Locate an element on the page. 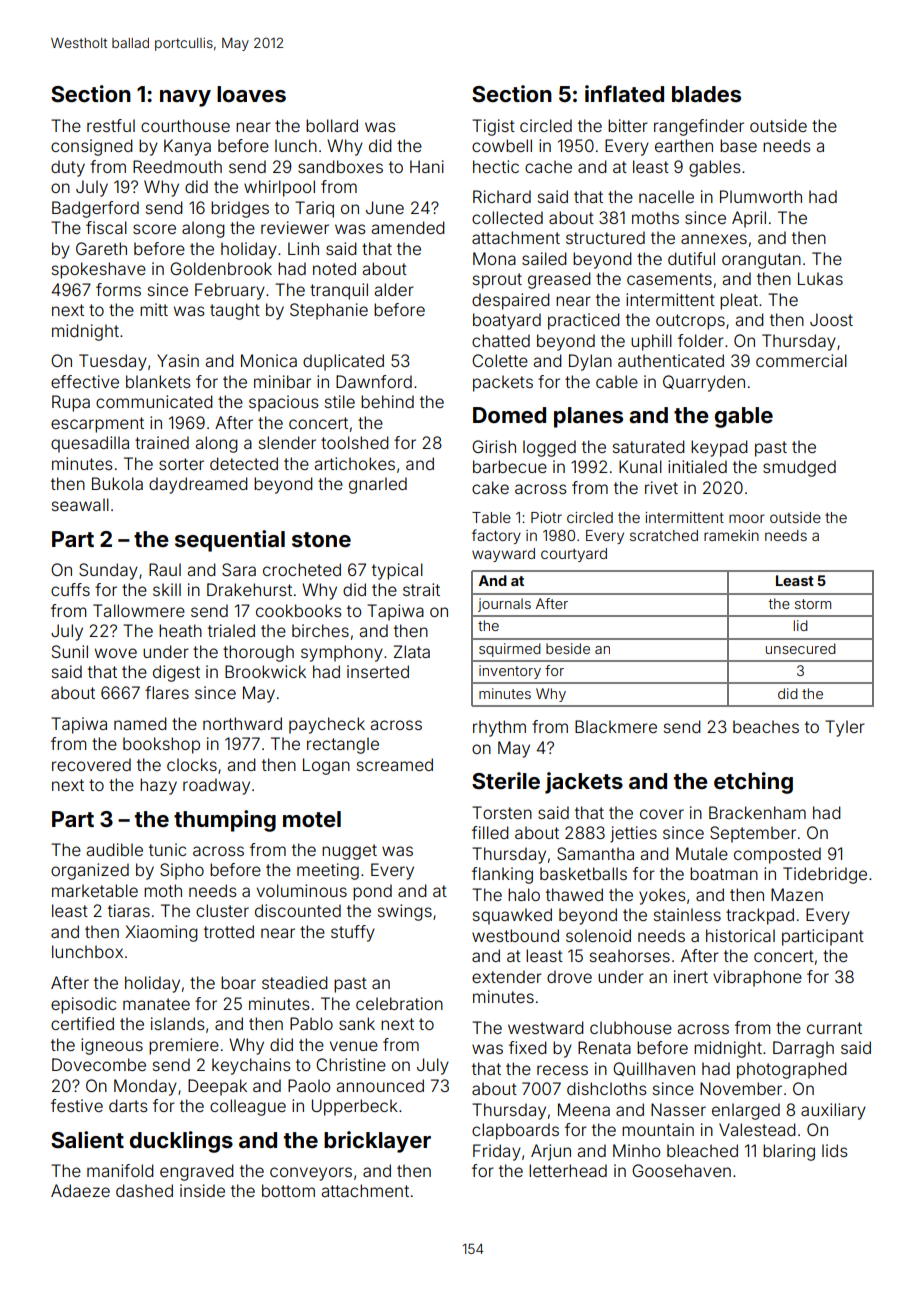 This page has height=1308, width=924. keychains is located at coordinates (251, 1066).
